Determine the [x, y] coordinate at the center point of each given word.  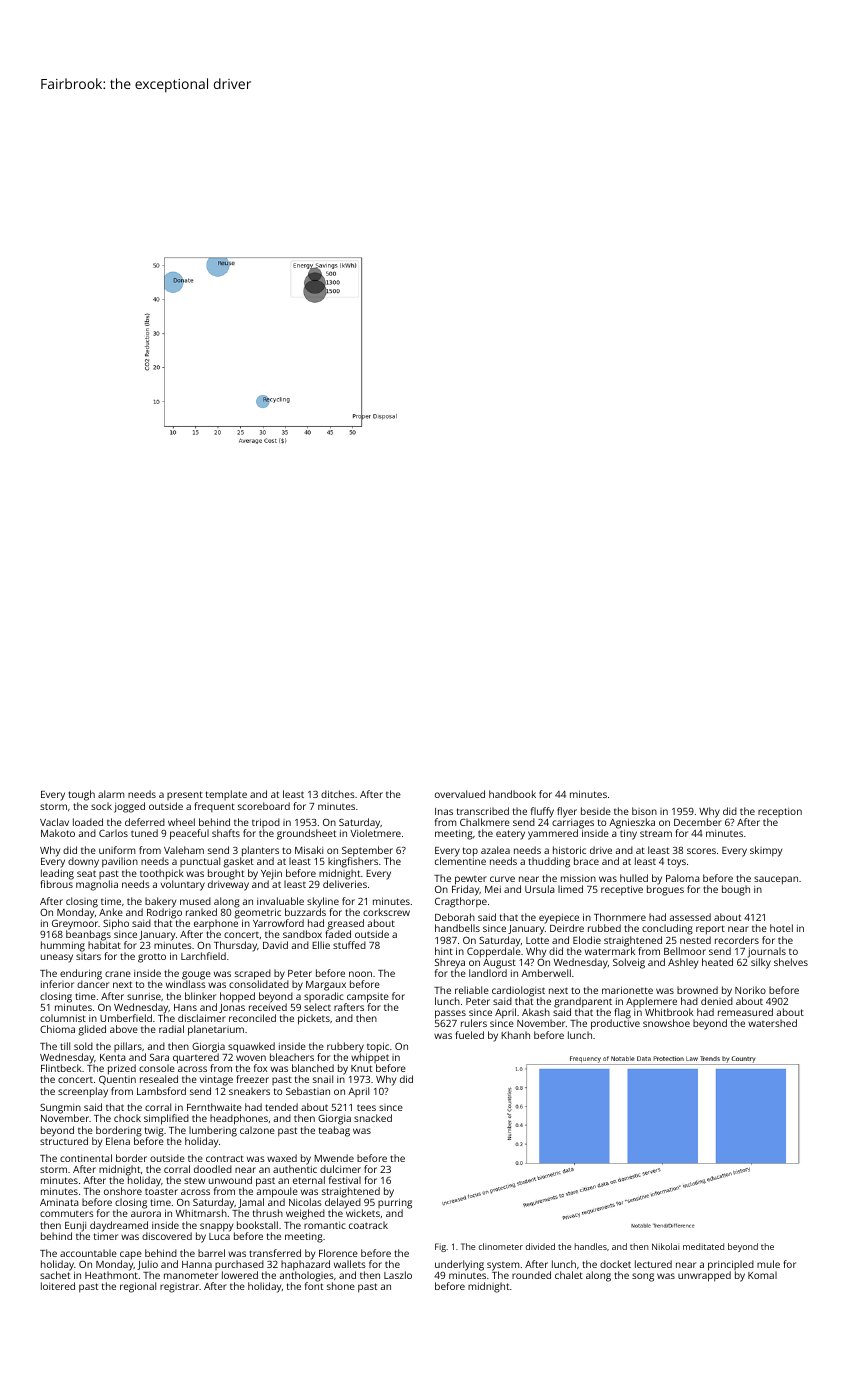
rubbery [345, 1047]
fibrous [57, 884]
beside [596, 811]
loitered [58, 1286]
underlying [459, 1265]
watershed [772, 1023]
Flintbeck [61, 1068]
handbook [512, 794]
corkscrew [386, 912]
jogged [129, 807]
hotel [781, 928]
